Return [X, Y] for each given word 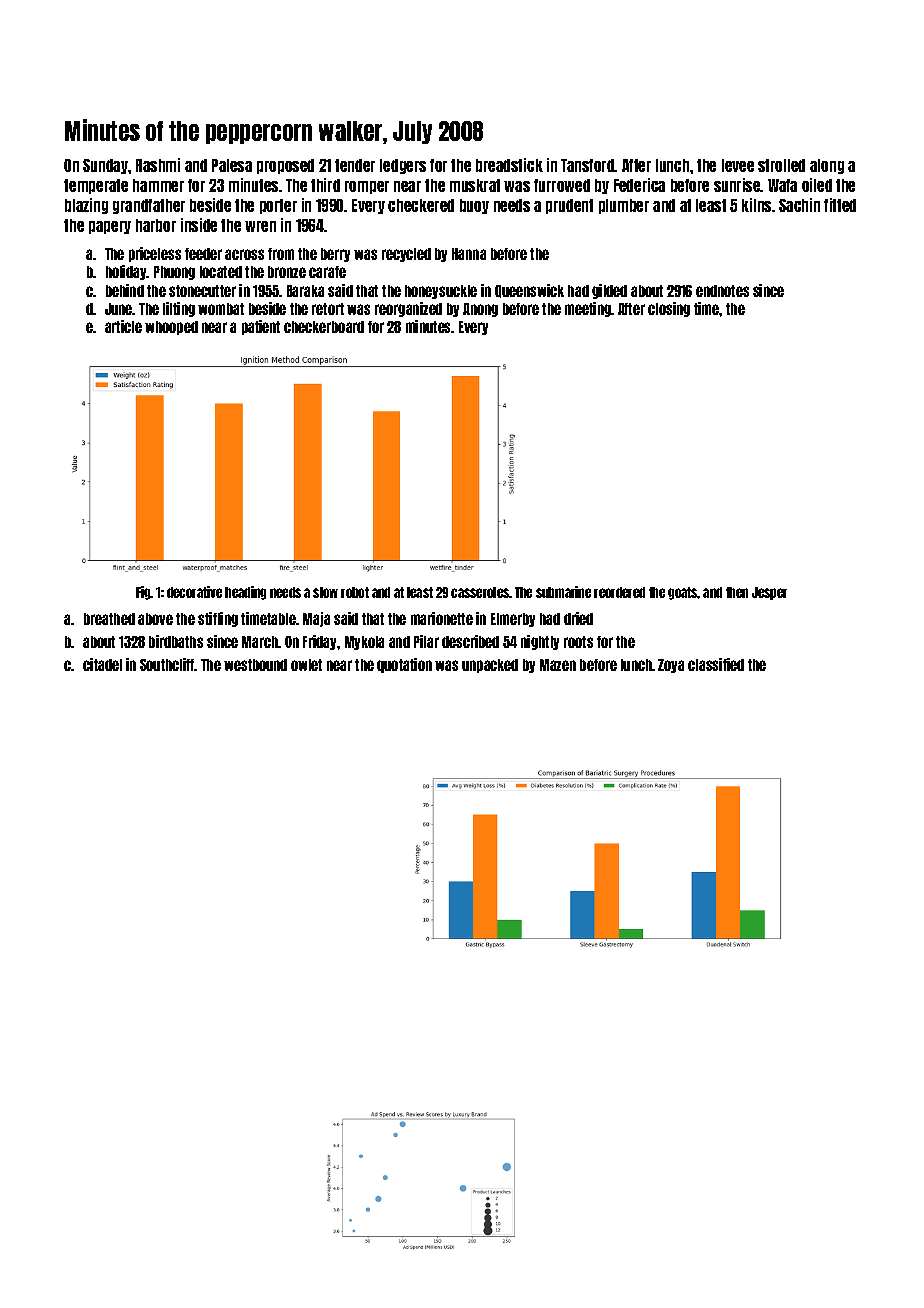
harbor [156, 225]
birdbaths [176, 641]
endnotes [722, 291]
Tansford [588, 165]
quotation [404, 665]
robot [355, 592]
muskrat [475, 185]
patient [261, 327]
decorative [194, 592]
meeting [588, 309]
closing [669, 309]
